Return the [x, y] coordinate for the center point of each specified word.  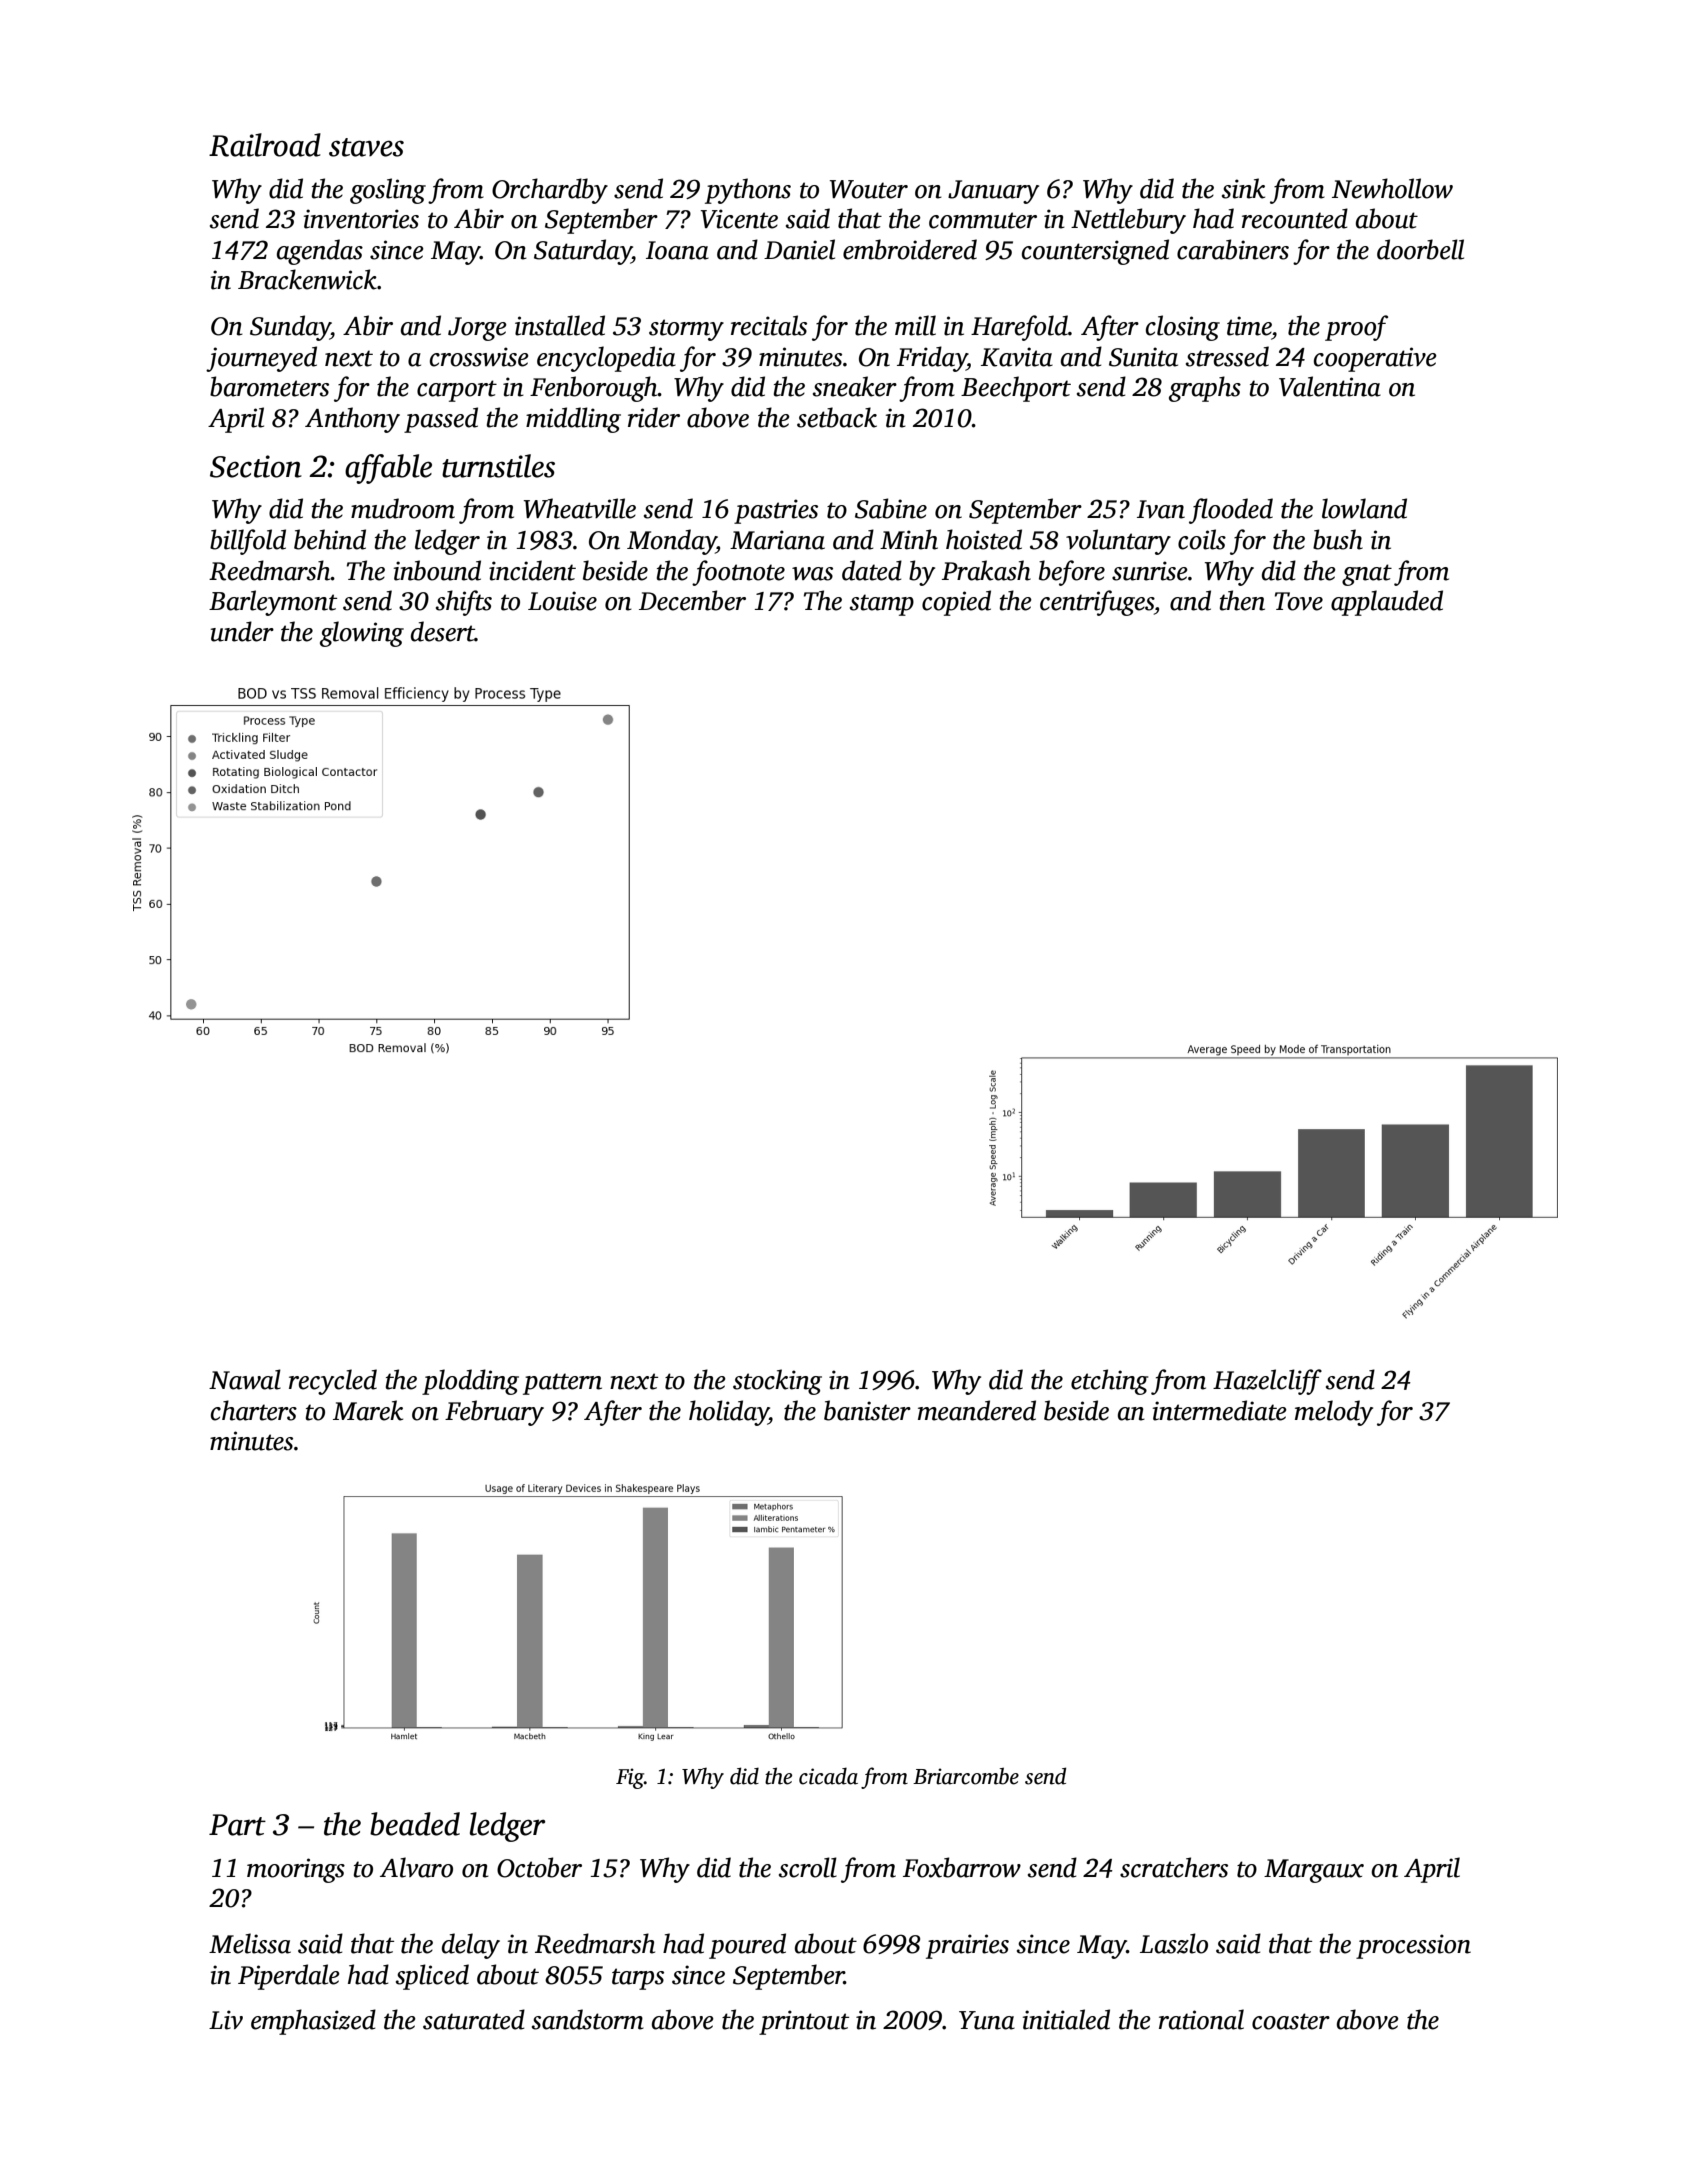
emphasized [313, 2022]
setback [837, 417]
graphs [1205, 389]
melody [1334, 1413]
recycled [333, 1382]
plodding [470, 1382]
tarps [638, 1979]
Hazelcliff [1267, 1382]
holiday [729, 1413]
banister [867, 1410]
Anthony [352, 420]
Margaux [1314, 1871]
